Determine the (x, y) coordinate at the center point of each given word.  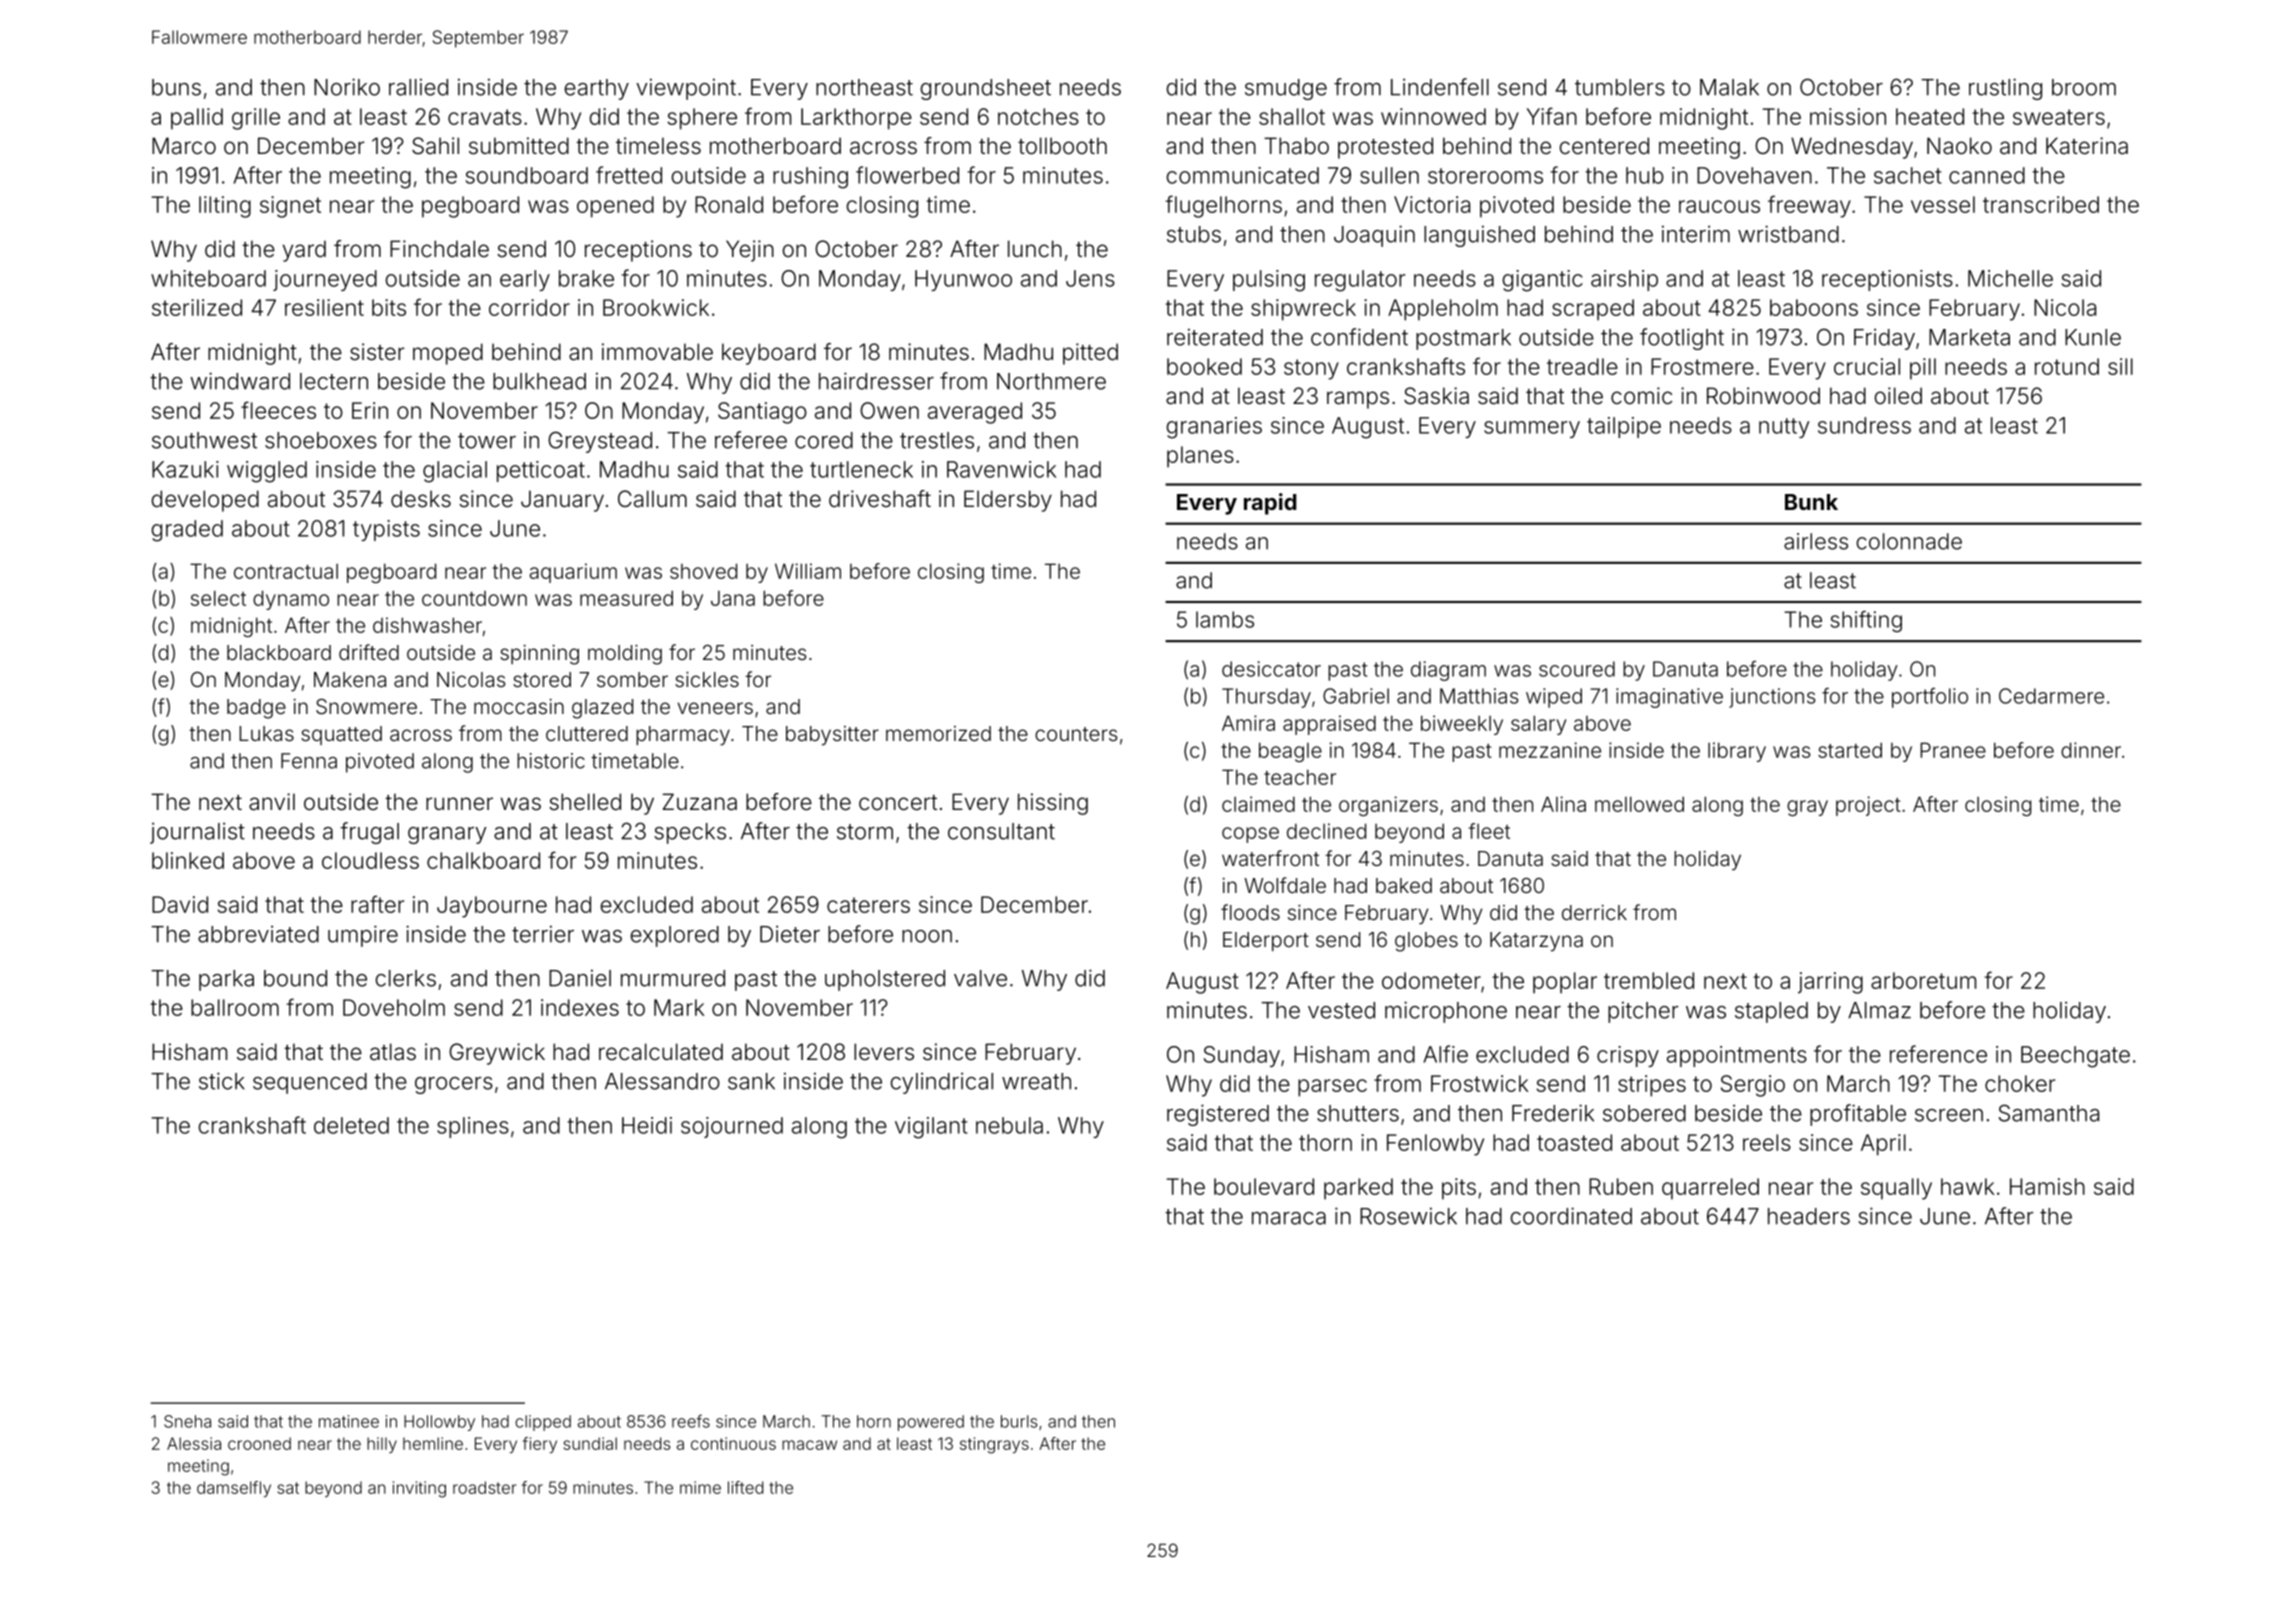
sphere (702, 119)
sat (288, 1488)
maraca (1289, 1218)
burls (1019, 1421)
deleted (351, 1125)
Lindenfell (1440, 87)
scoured (1577, 669)
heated (1930, 116)
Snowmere (366, 706)
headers (1809, 1216)
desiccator (1271, 669)
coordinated (1571, 1216)
